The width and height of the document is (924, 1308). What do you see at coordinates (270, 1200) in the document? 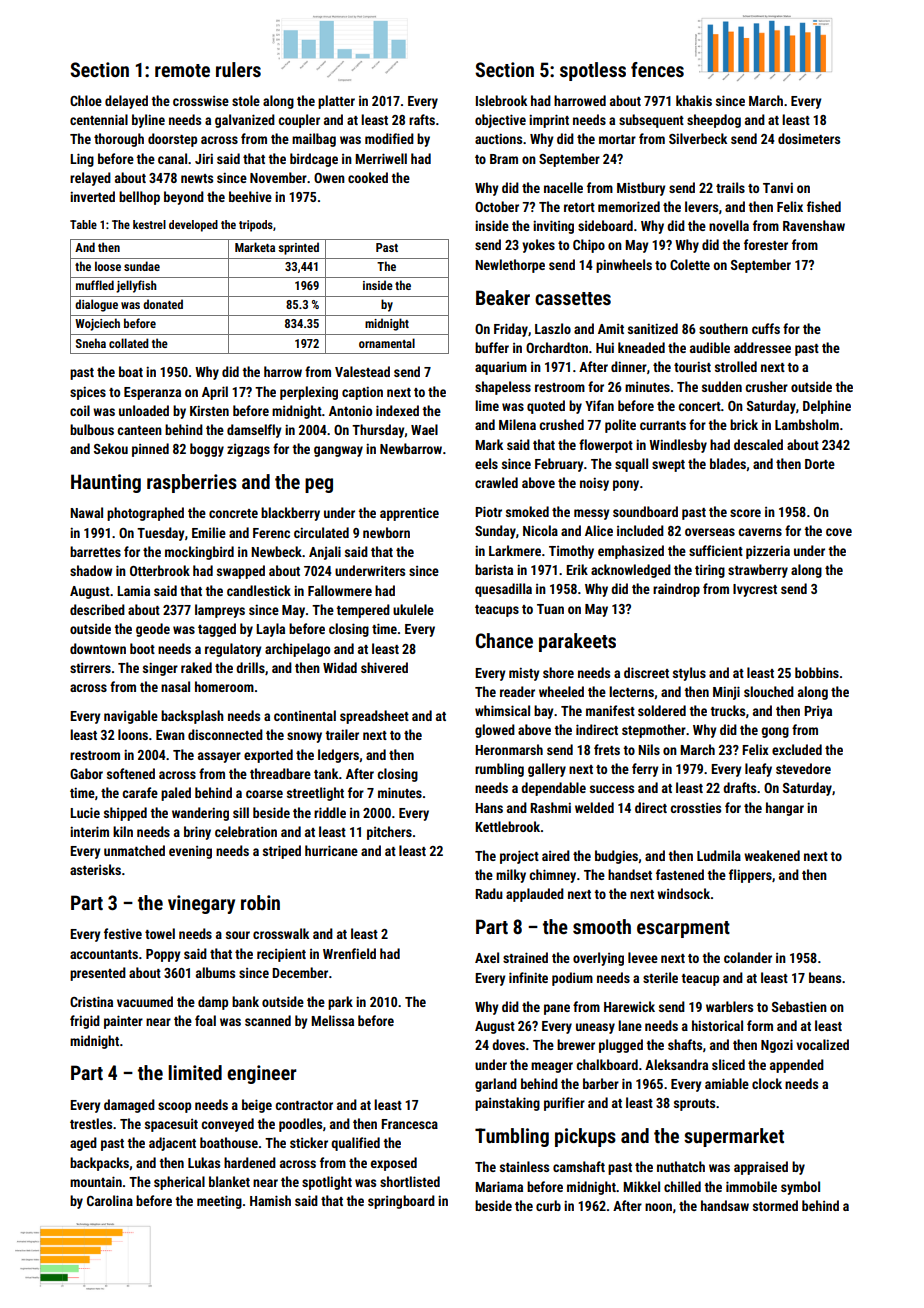
I see `Hamish` at bounding box center [270, 1200].
